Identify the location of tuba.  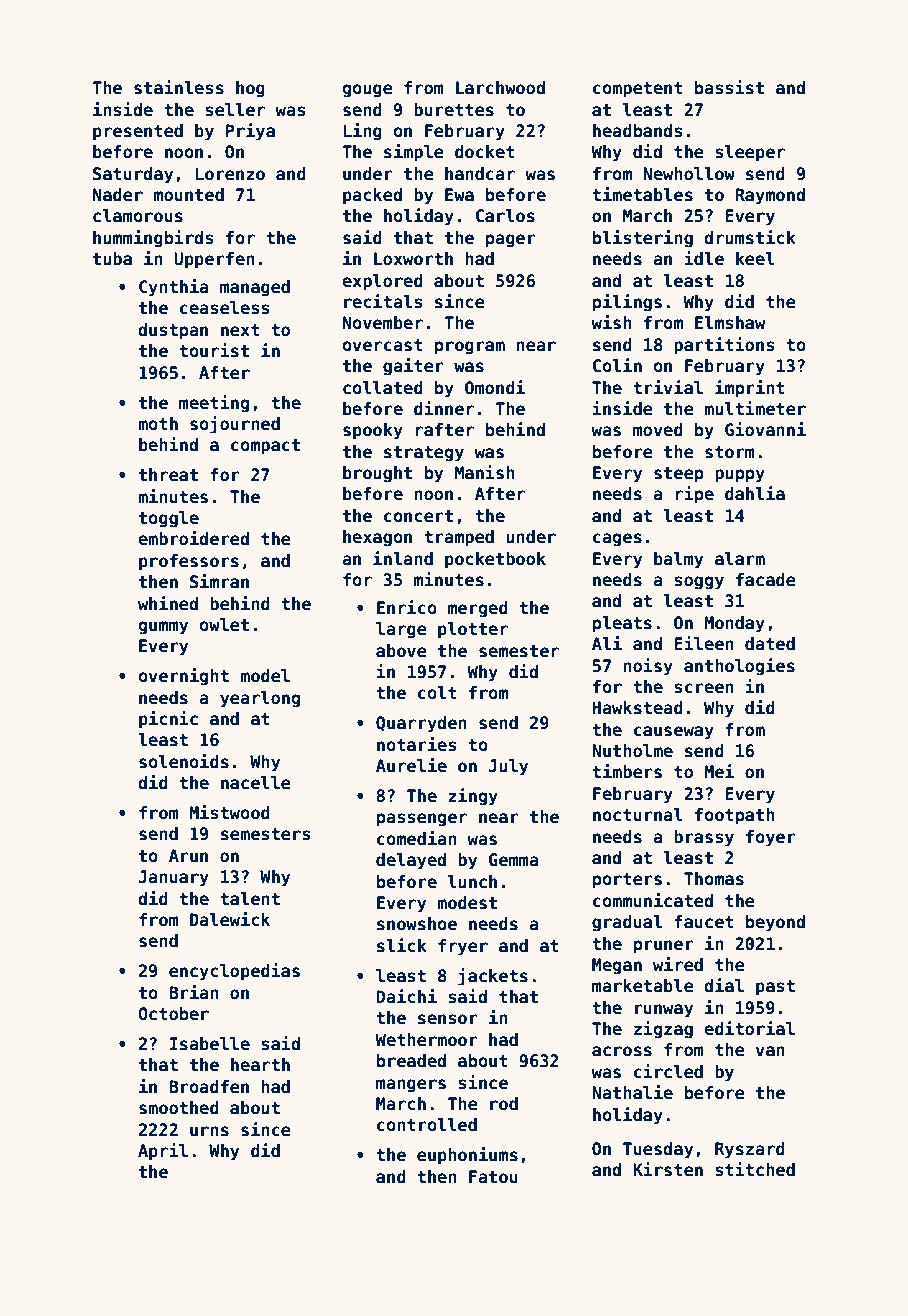
(112, 259).
